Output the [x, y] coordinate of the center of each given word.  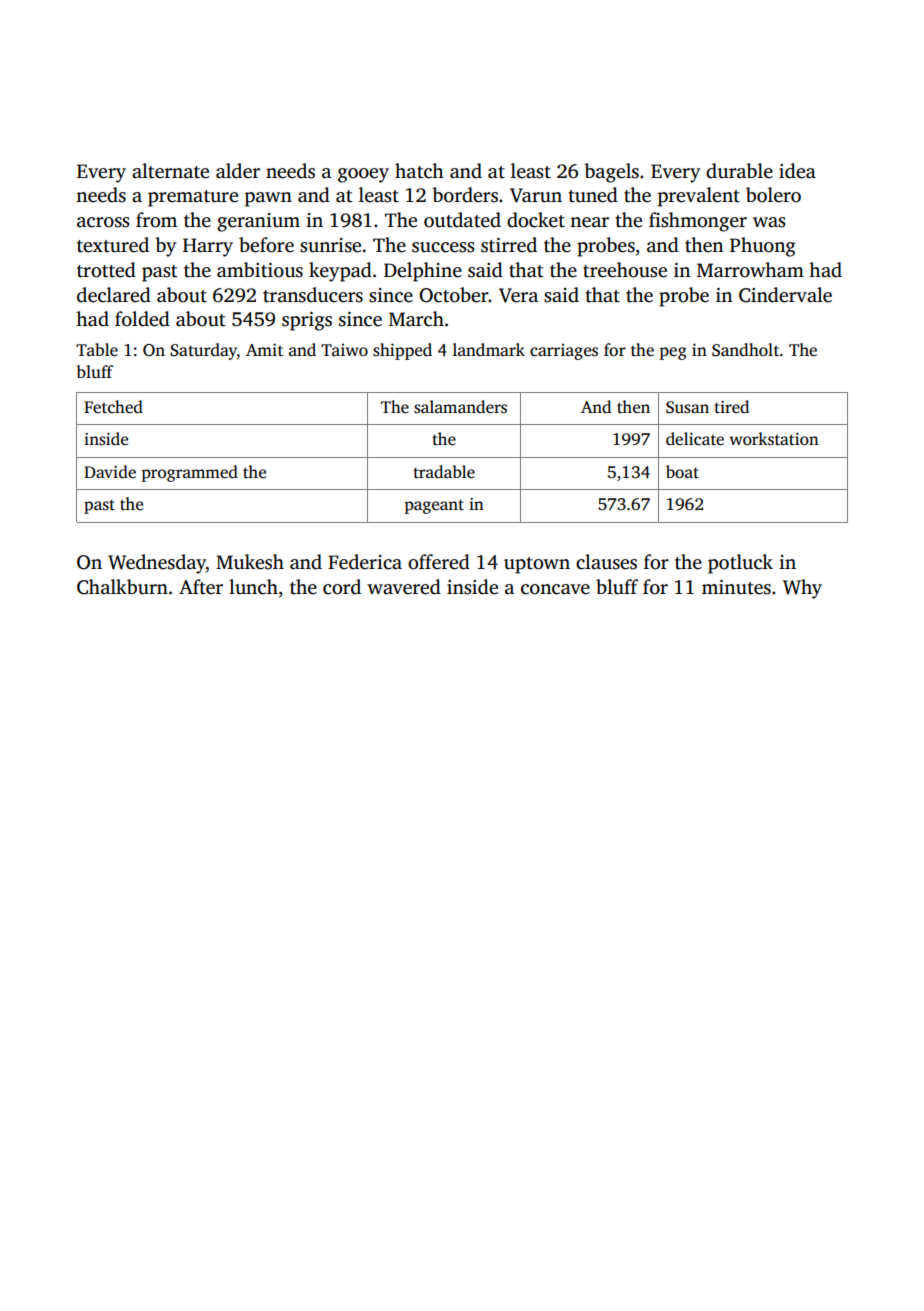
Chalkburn [122, 587]
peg [673, 353]
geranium [258, 222]
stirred [509, 245]
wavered [404, 587]
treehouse [625, 270]
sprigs [307, 321]
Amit [264, 349]
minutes [736, 587]
